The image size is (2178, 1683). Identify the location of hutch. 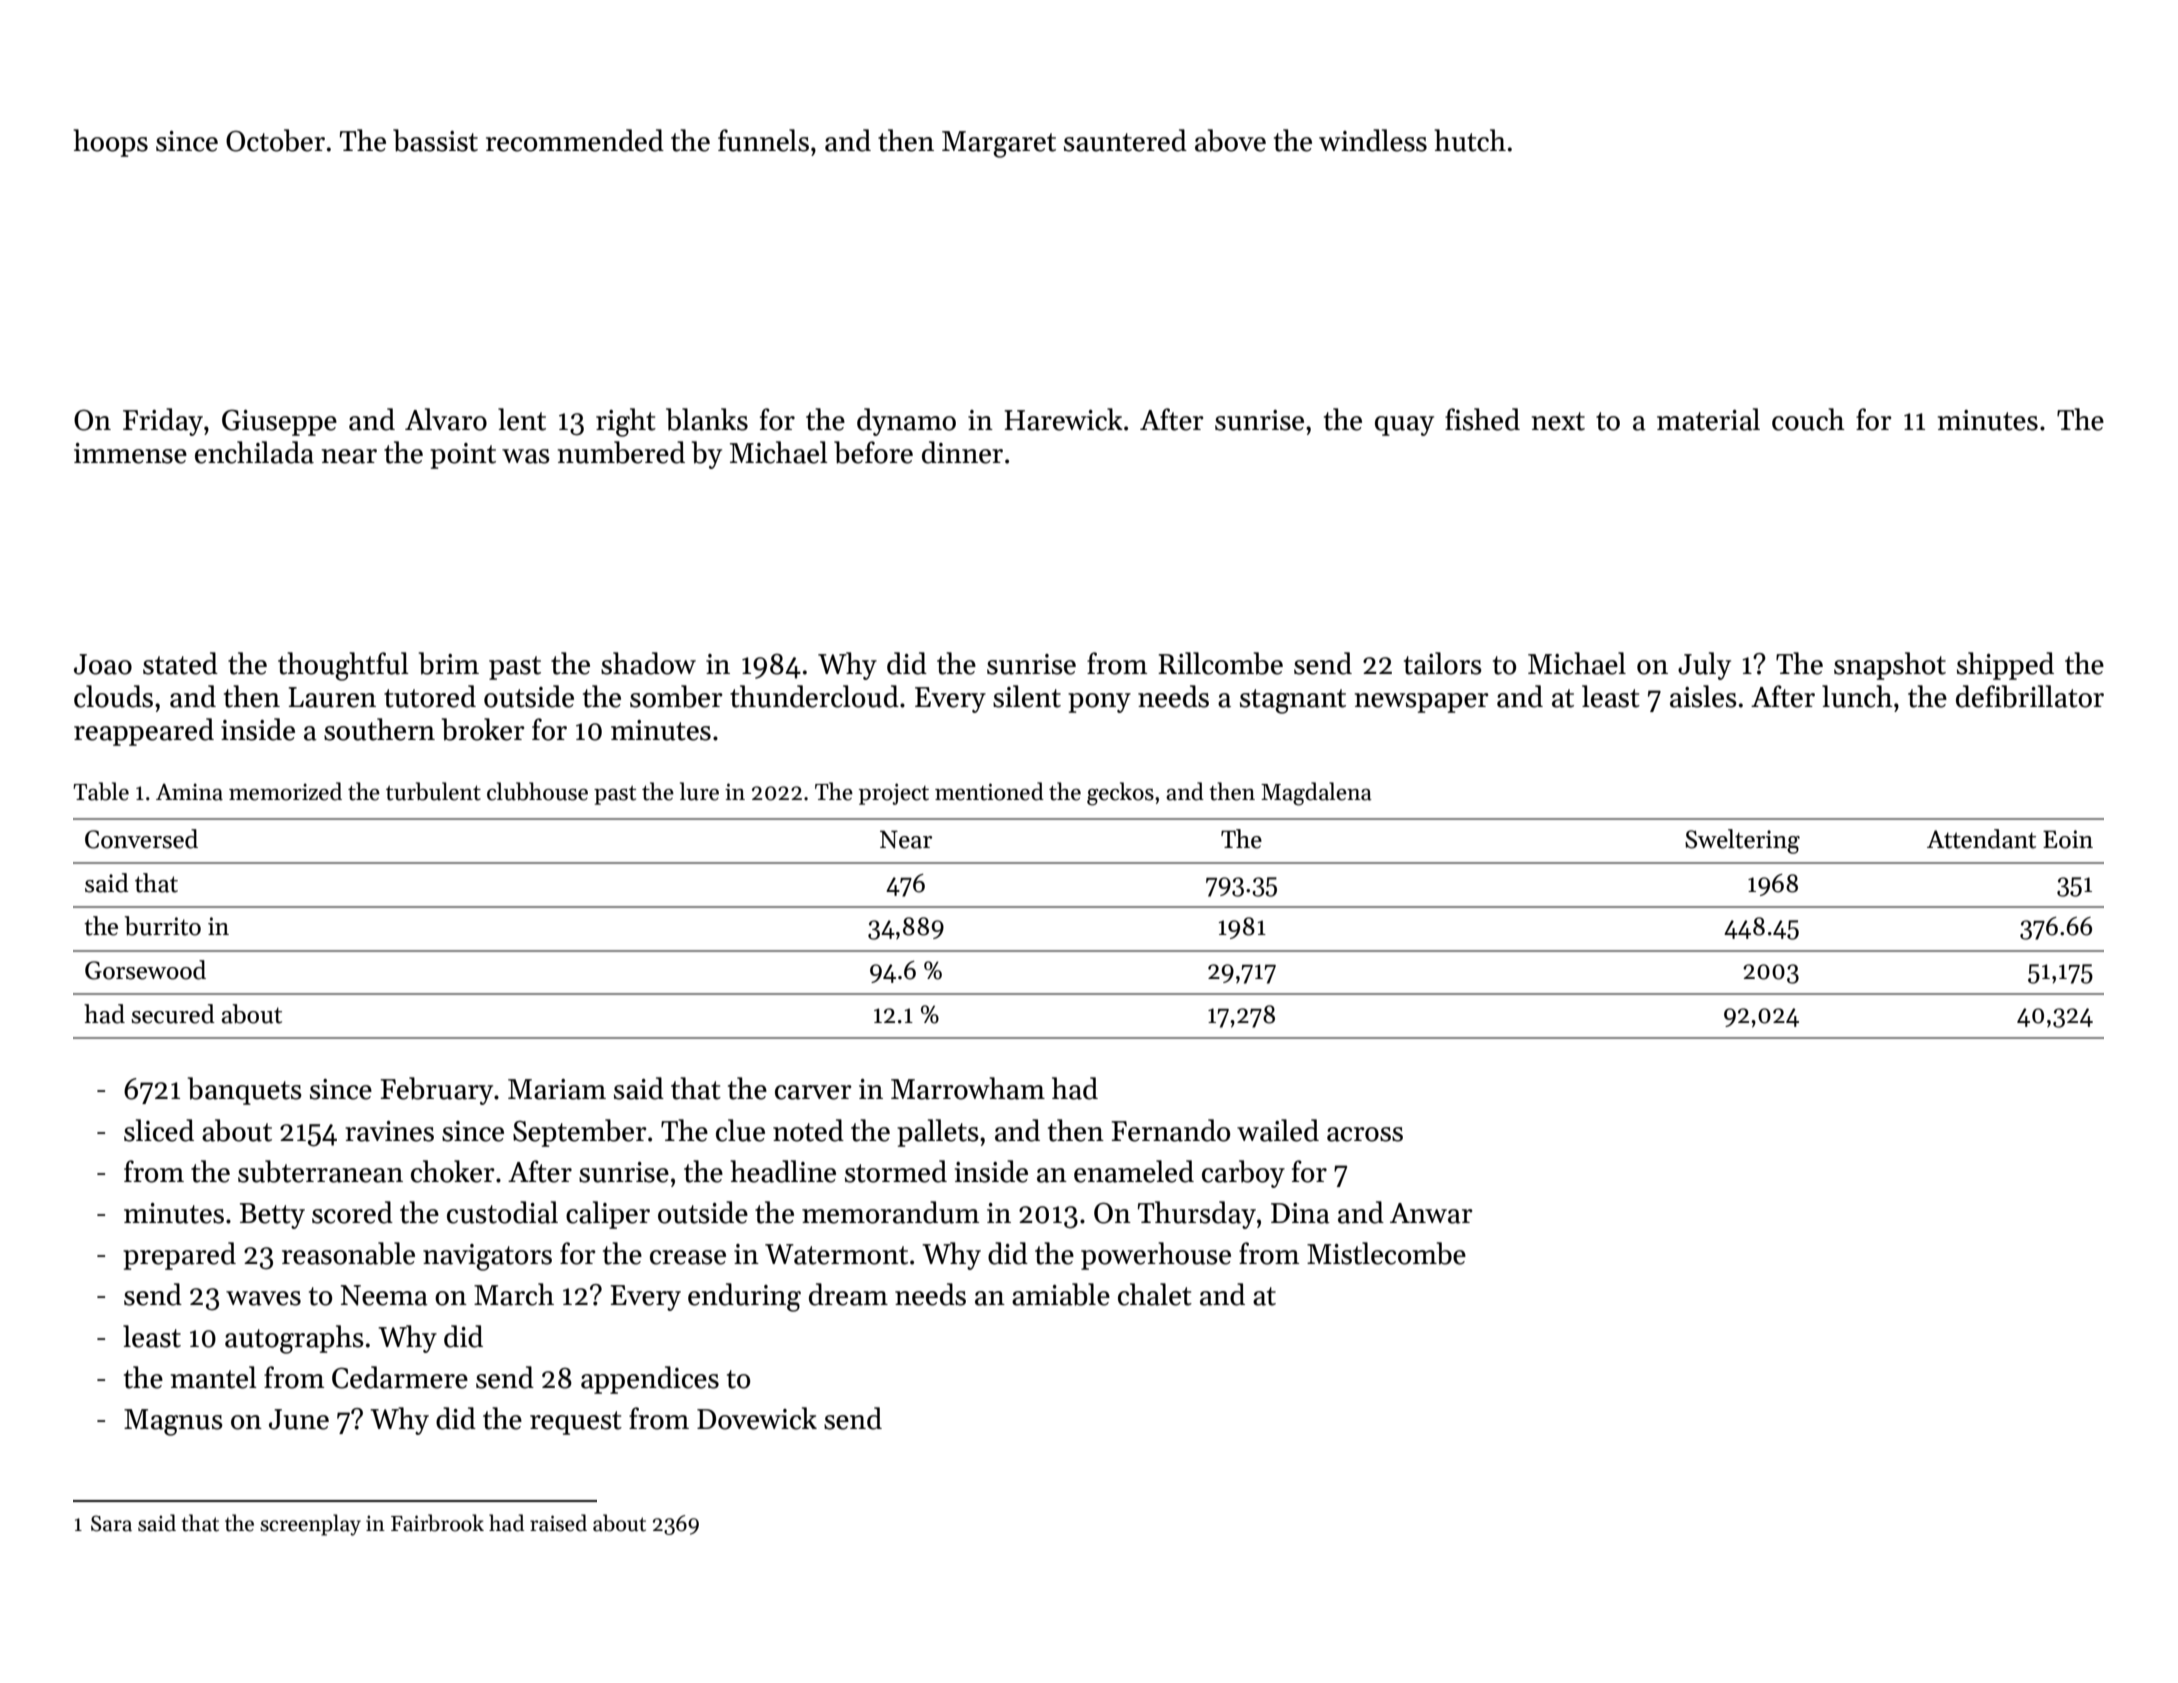
(1470, 140).
